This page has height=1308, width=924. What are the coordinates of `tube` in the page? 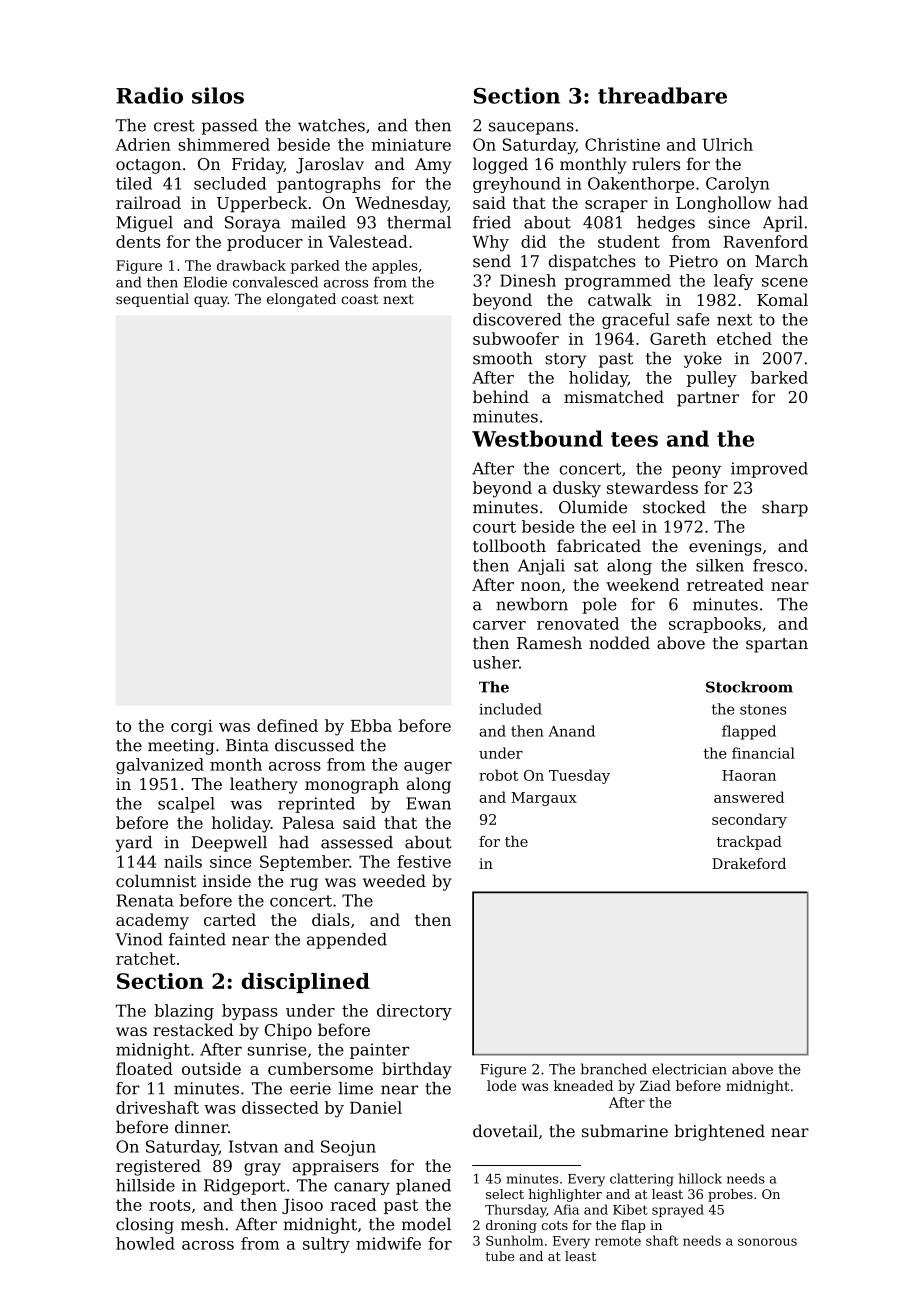 It's located at (499, 1256).
